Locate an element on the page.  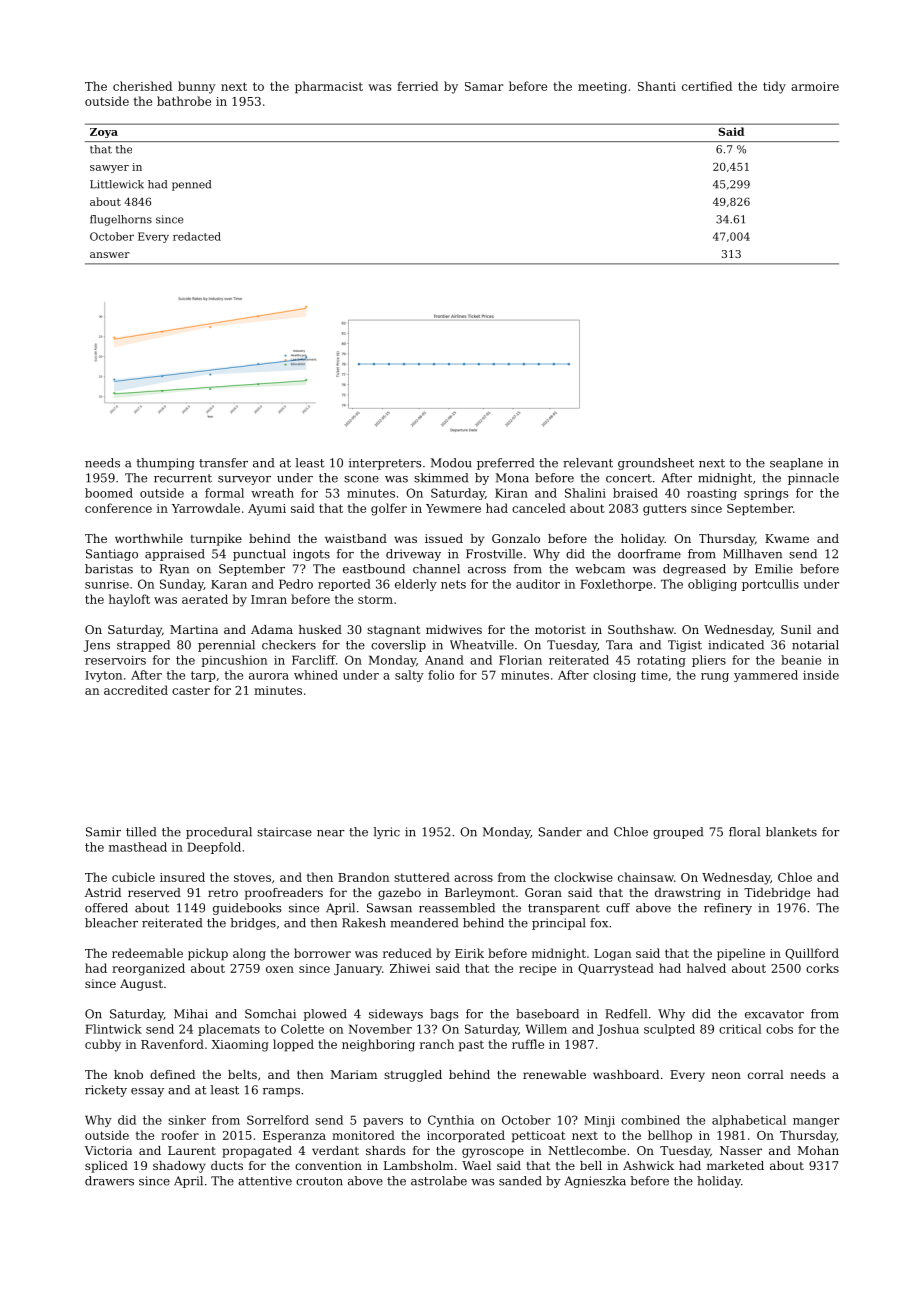
relevant is located at coordinates (588, 463).
